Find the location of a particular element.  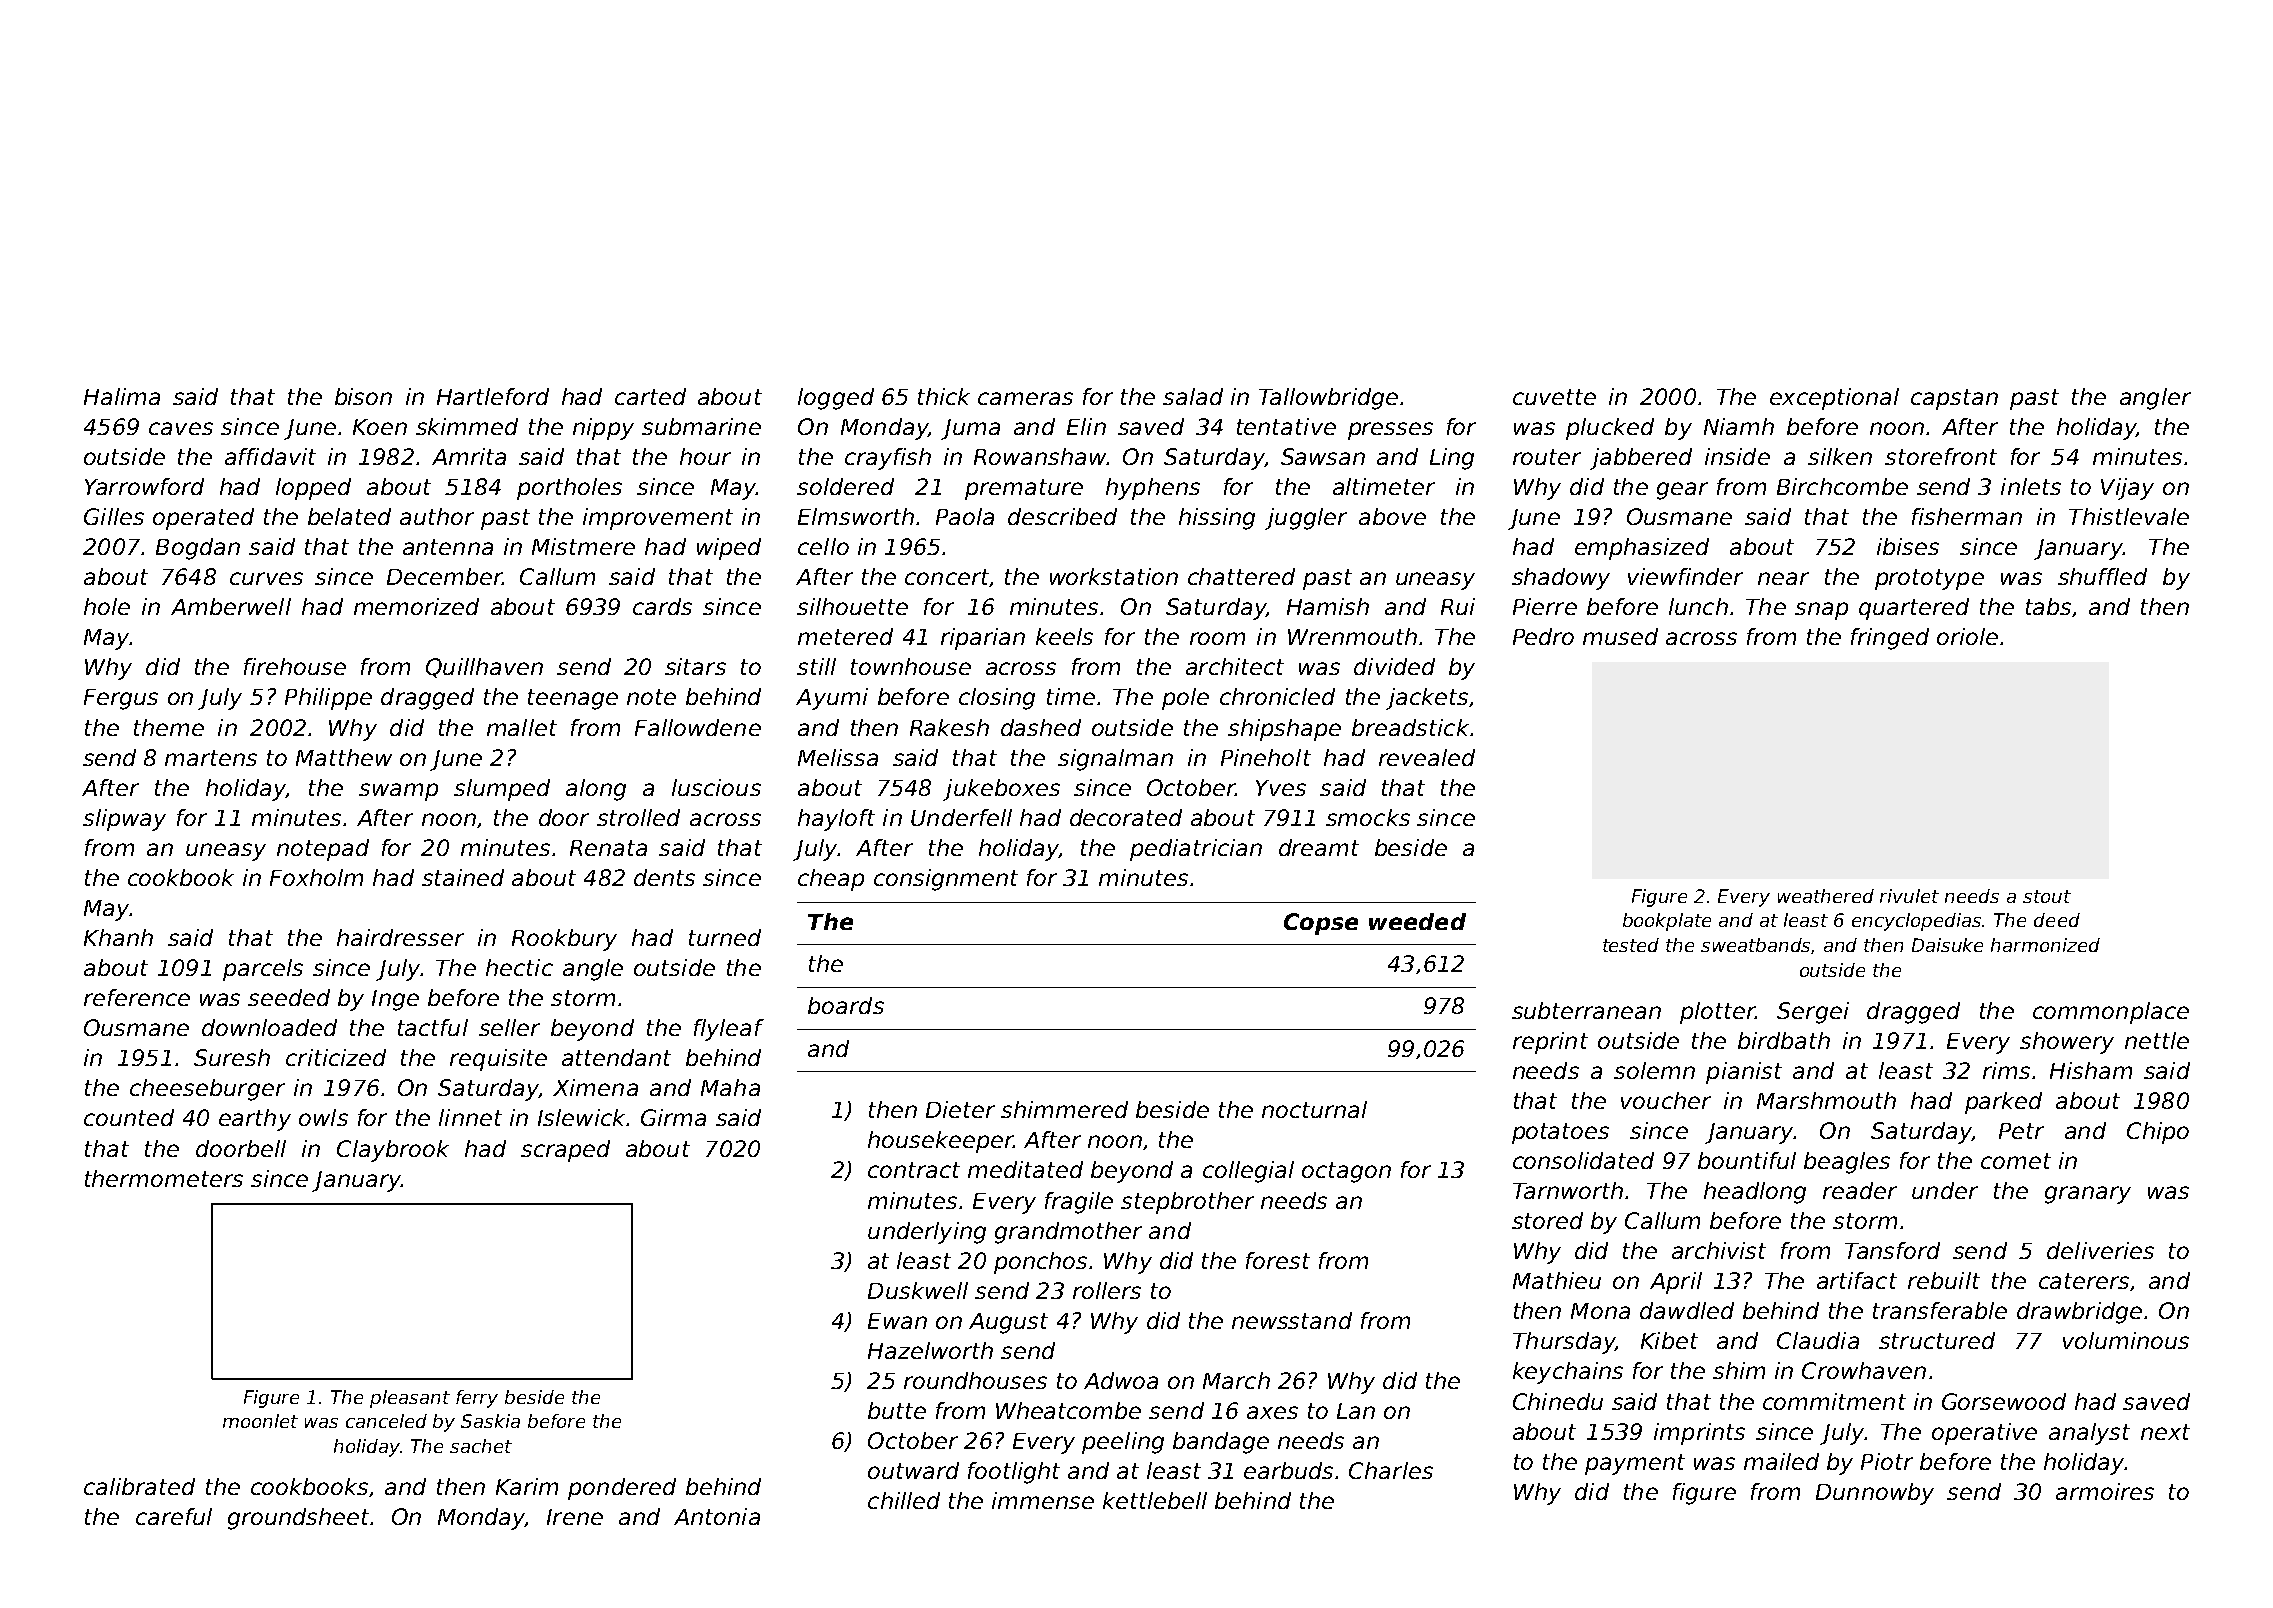

Rowanshaw is located at coordinates (1040, 456).
